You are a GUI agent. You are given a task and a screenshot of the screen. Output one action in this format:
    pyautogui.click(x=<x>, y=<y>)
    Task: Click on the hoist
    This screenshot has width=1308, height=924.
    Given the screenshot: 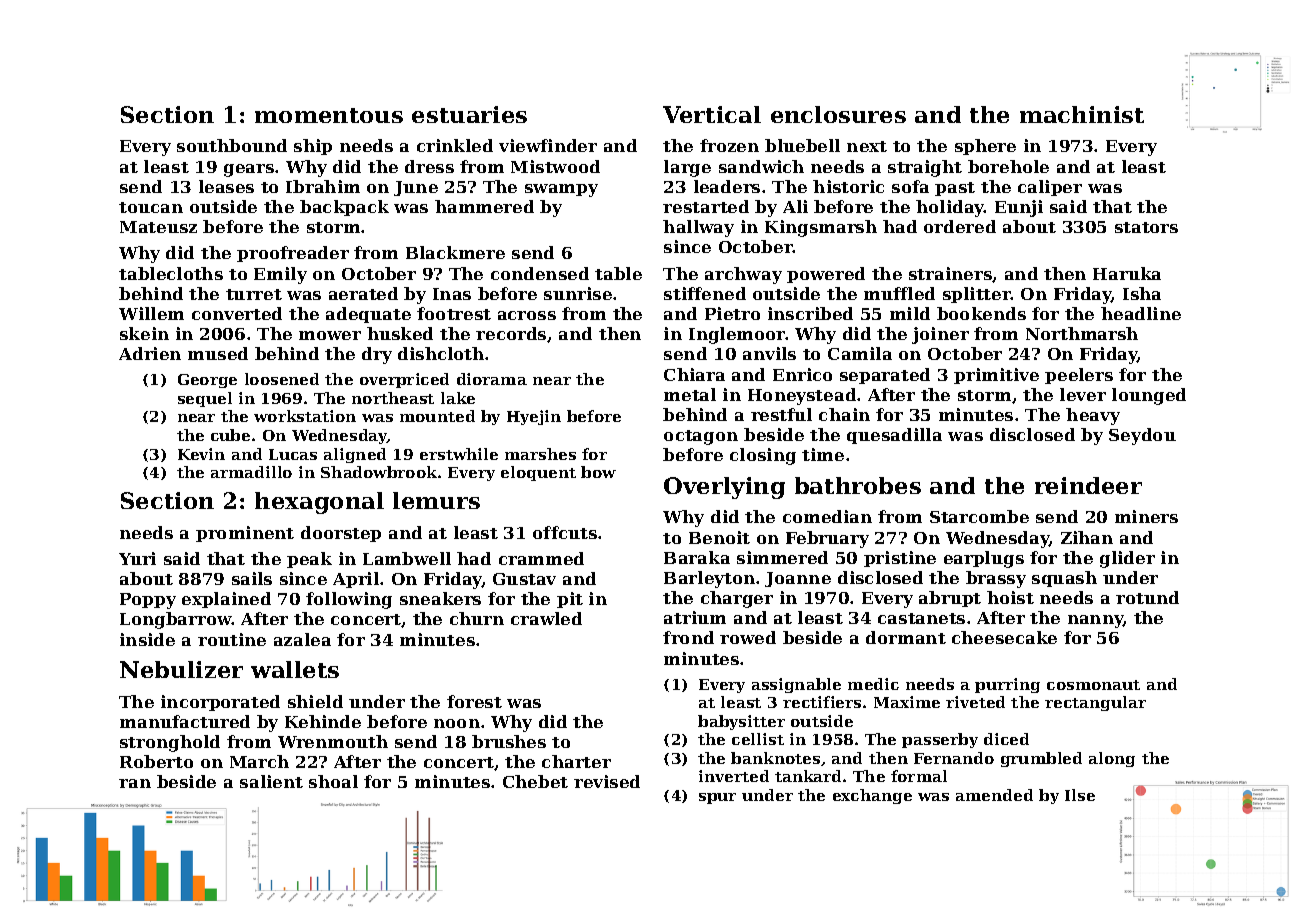 What is the action you would take?
    pyautogui.click(x=1010, y=597)
